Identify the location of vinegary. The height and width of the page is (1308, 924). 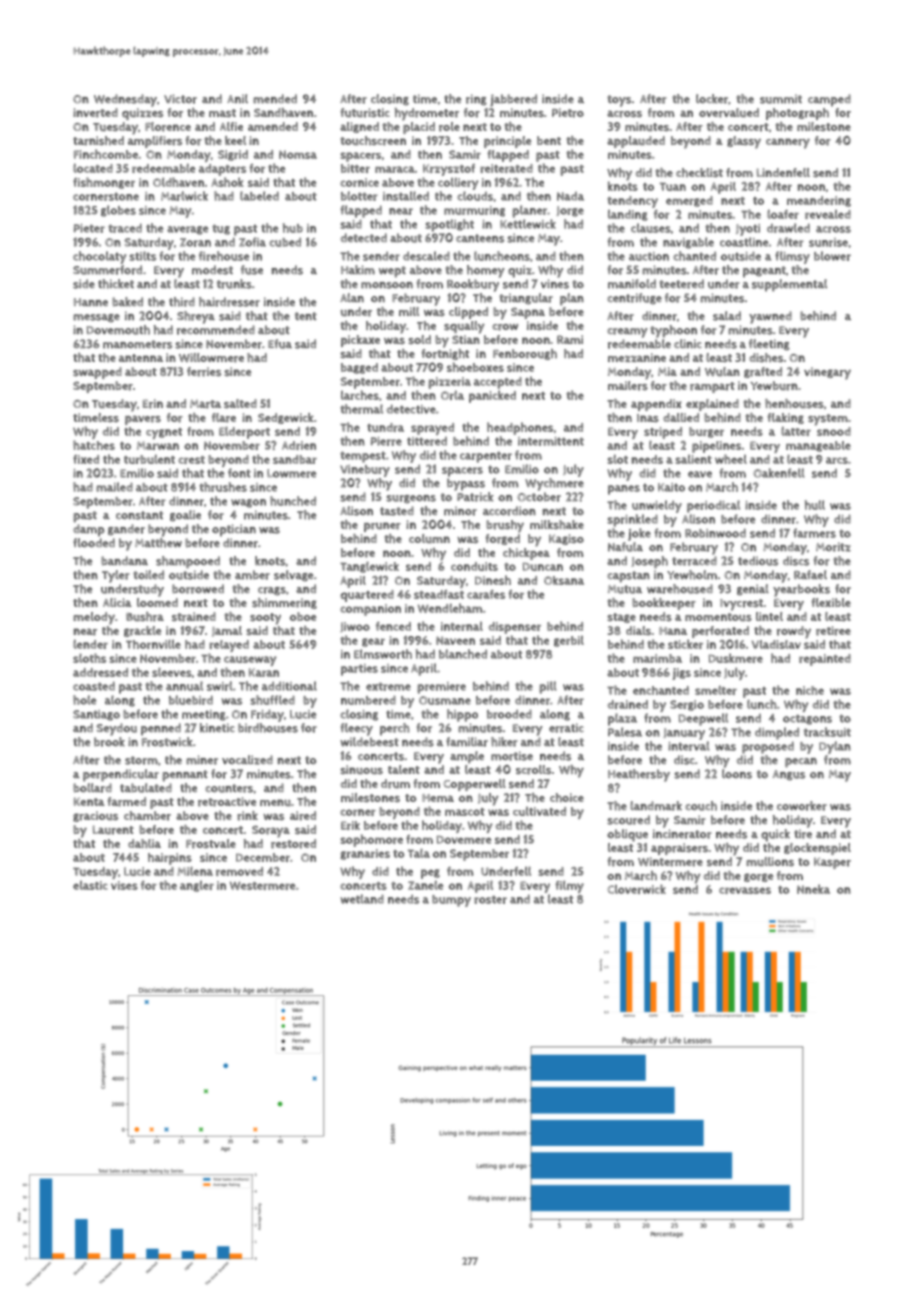
(827, 373).
